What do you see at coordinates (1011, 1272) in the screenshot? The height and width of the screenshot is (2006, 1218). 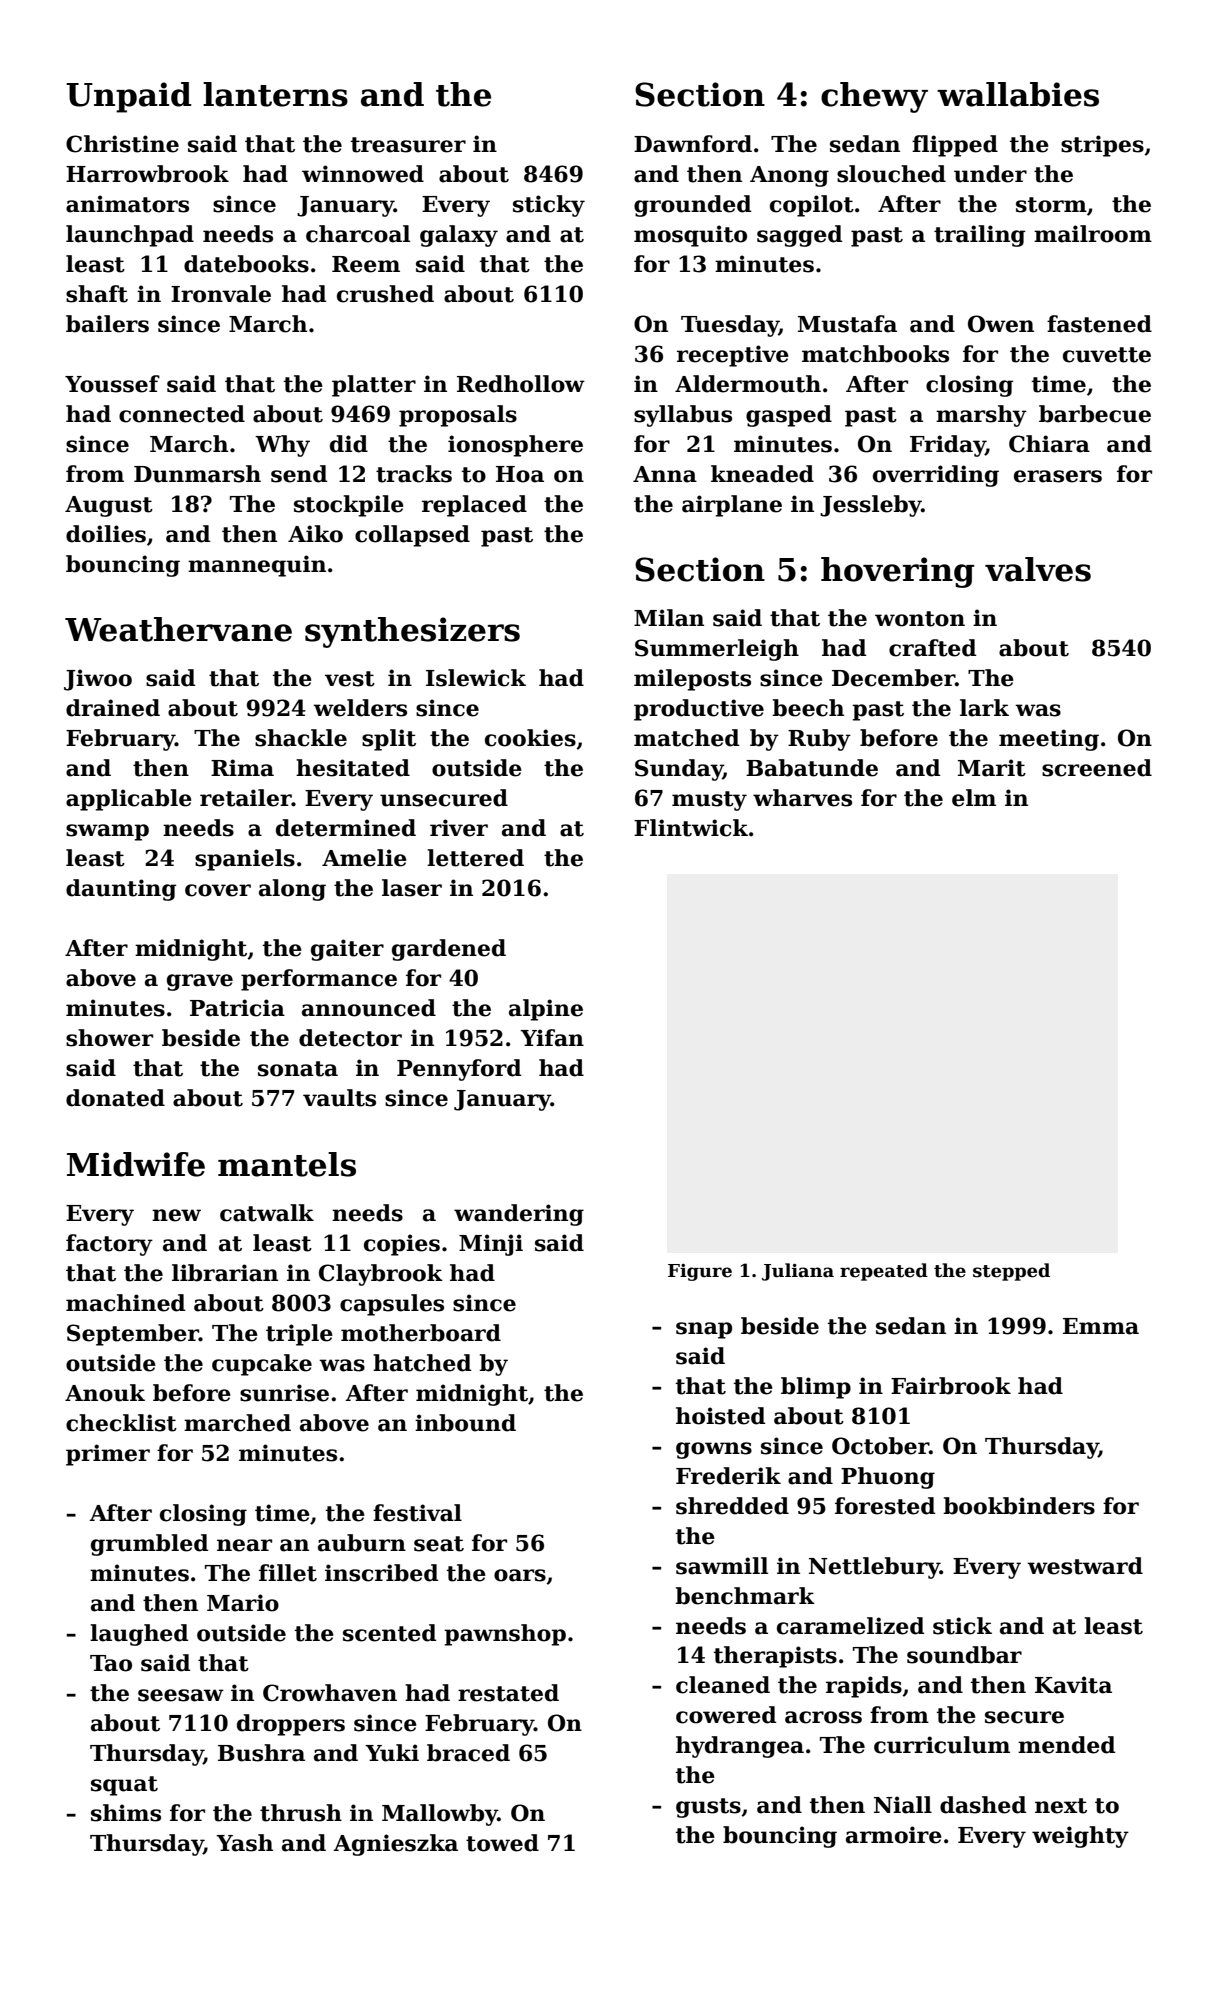 I see `stepped` at bounding box center [1011, 1272].
